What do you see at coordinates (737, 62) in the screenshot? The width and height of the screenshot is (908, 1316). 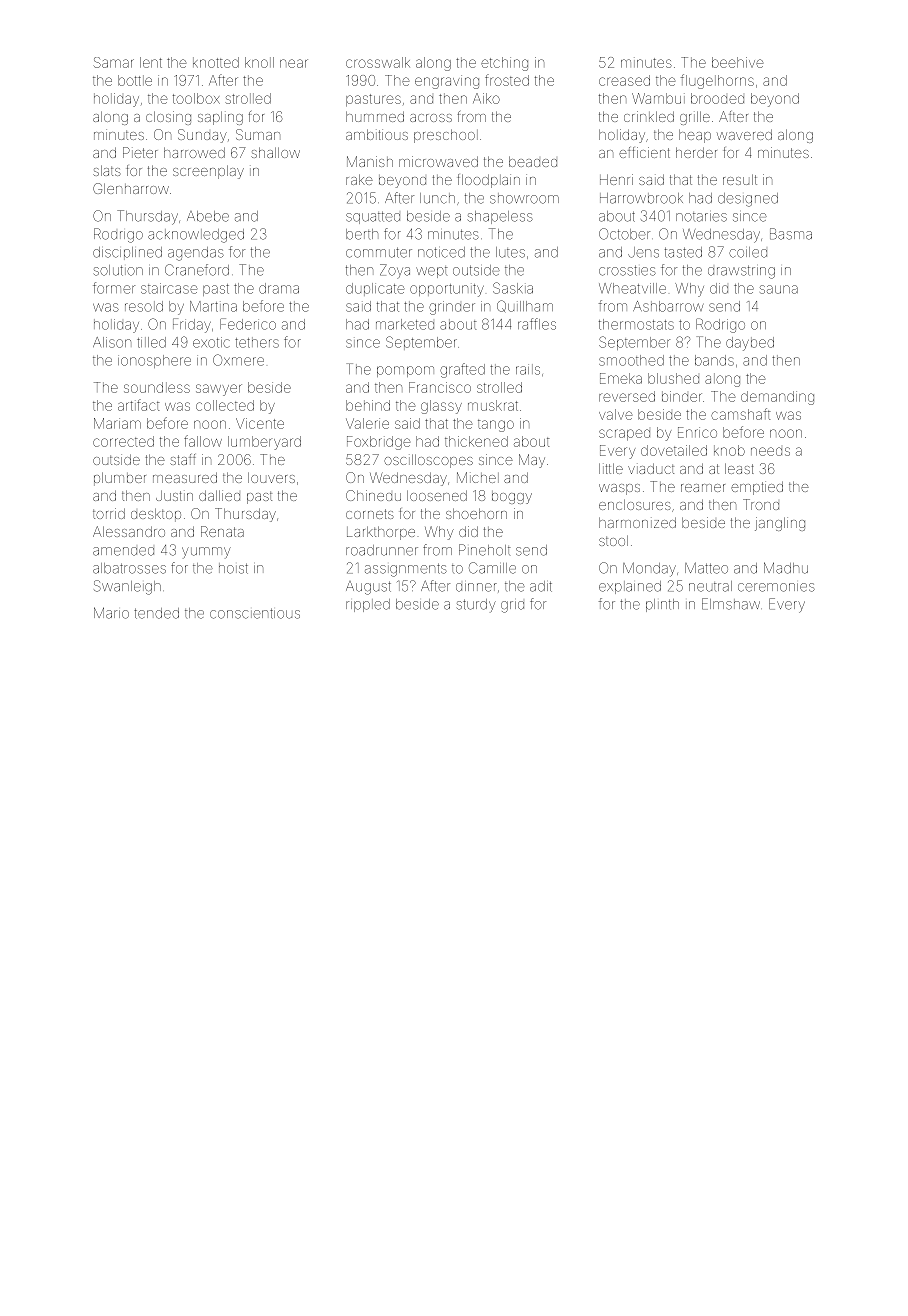 I see `beehive` at bounding box center [737, 62].
